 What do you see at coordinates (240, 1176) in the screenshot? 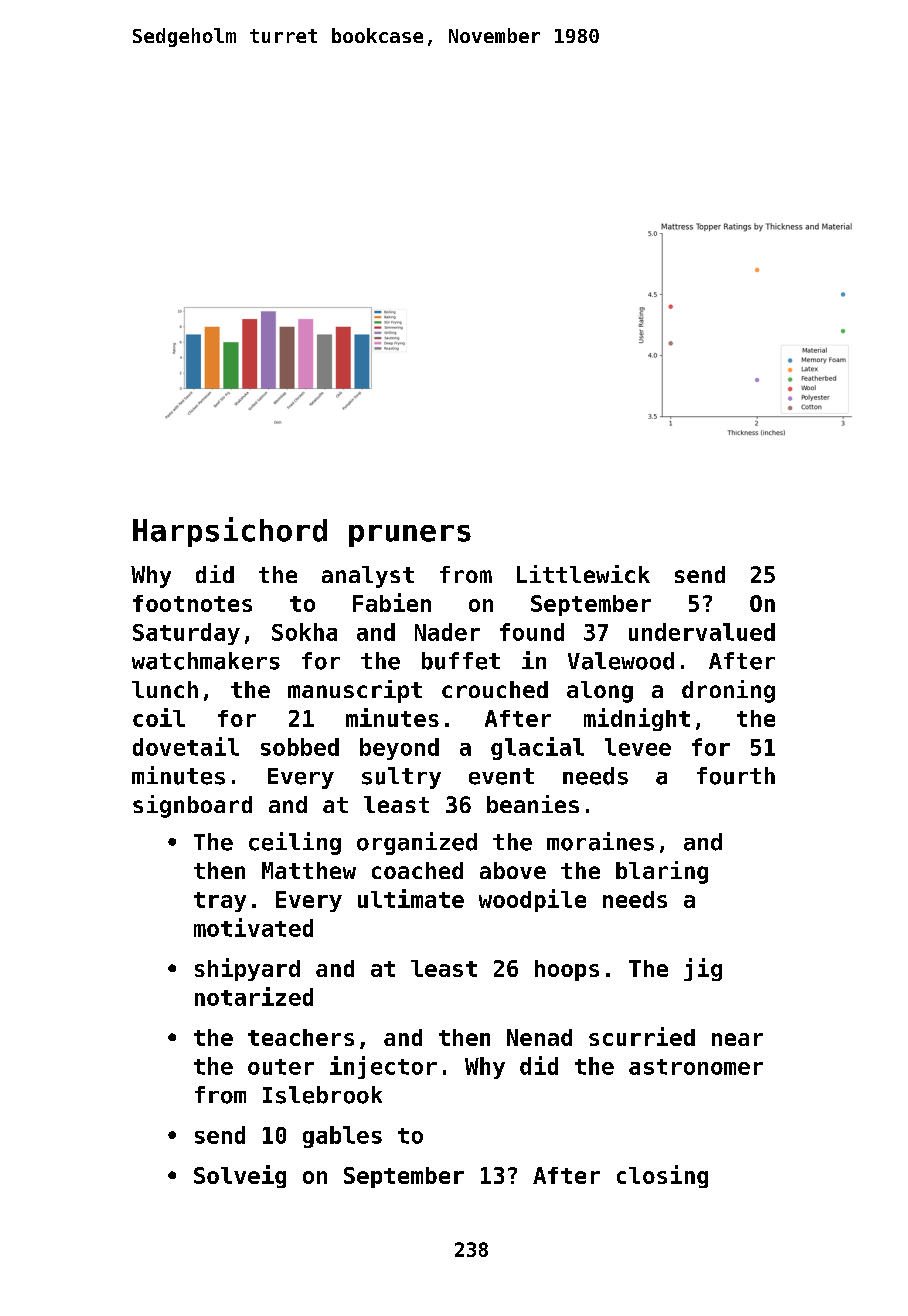
I see `Solveig` at bounding box center [240, 1176].
